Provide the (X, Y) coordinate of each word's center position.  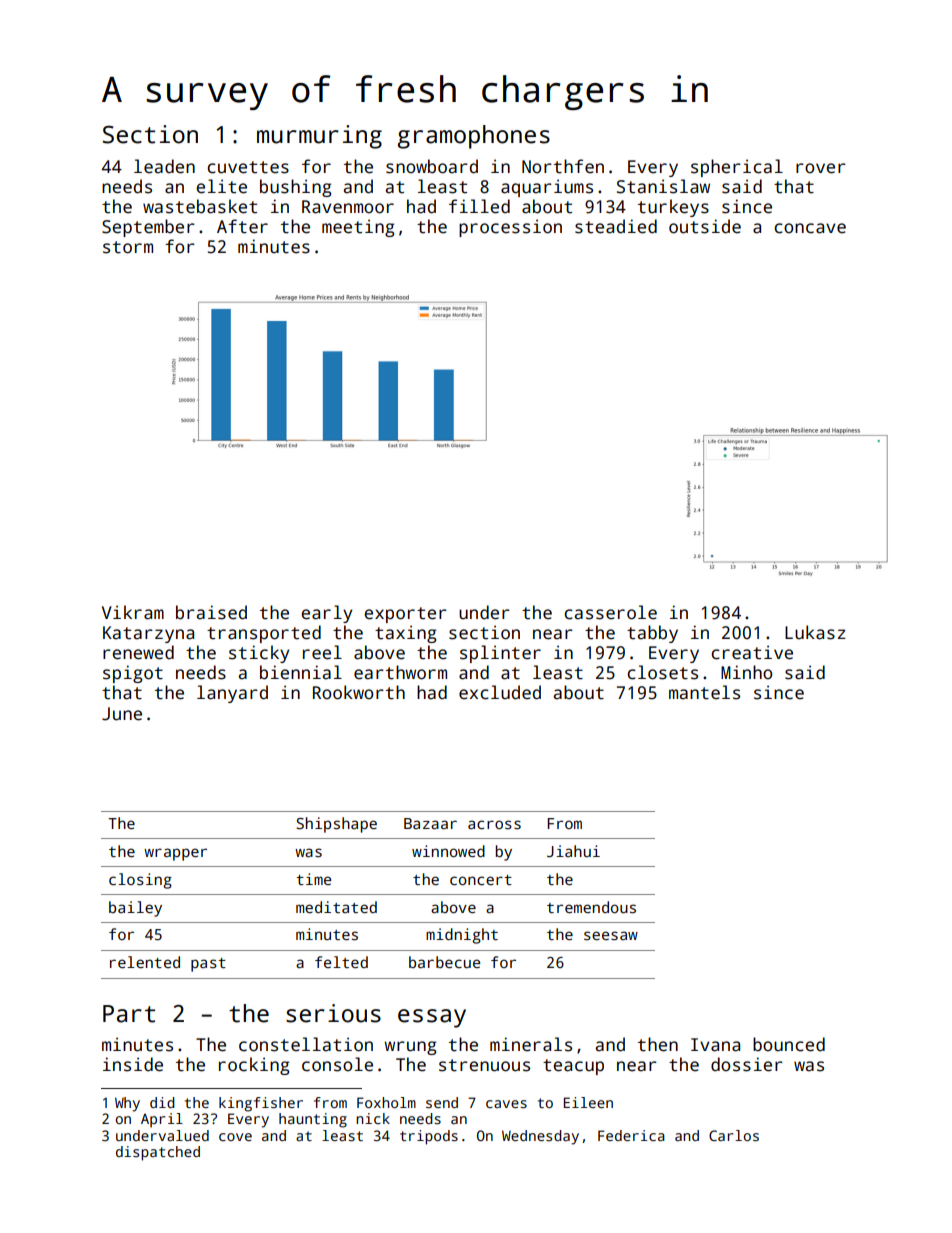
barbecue (444, 962)
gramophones (474, 137)
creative (752, 652)
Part (129, 1014)
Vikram (133, 612)
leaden (164, 166)
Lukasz (815, 632)
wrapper (175, 854)
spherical (737, 168)
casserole (610, 612)
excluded (500, 692)
